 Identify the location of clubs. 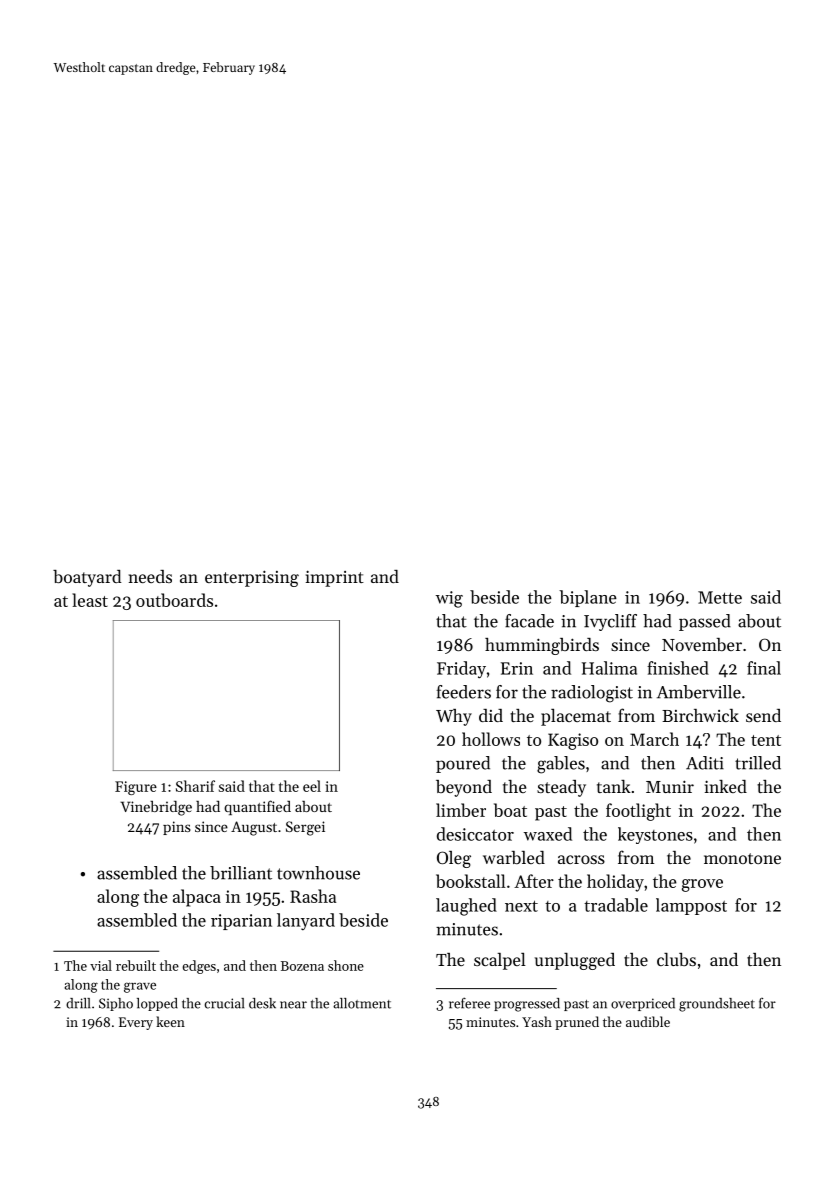
(676, 959).
